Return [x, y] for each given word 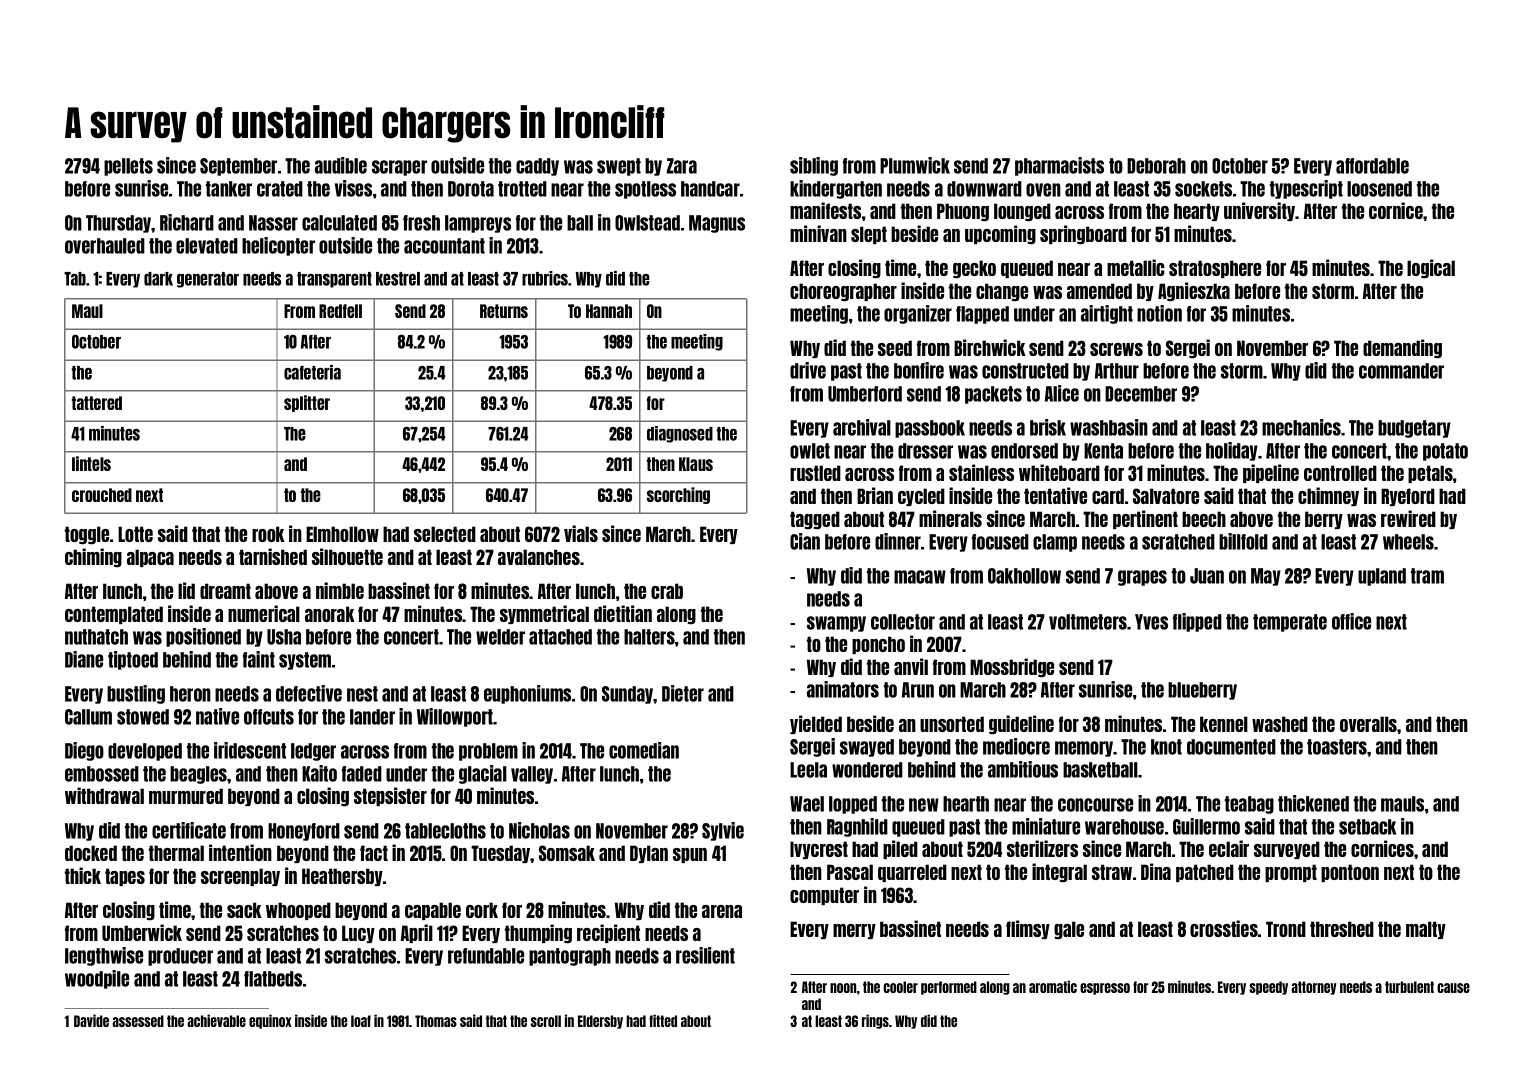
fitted [663, 1020]
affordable [1372, 166]
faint [259, 659]
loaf [361, 1021]
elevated [207, 246]
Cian [805, 541]
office [1351, 621]
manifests [825, 210]
